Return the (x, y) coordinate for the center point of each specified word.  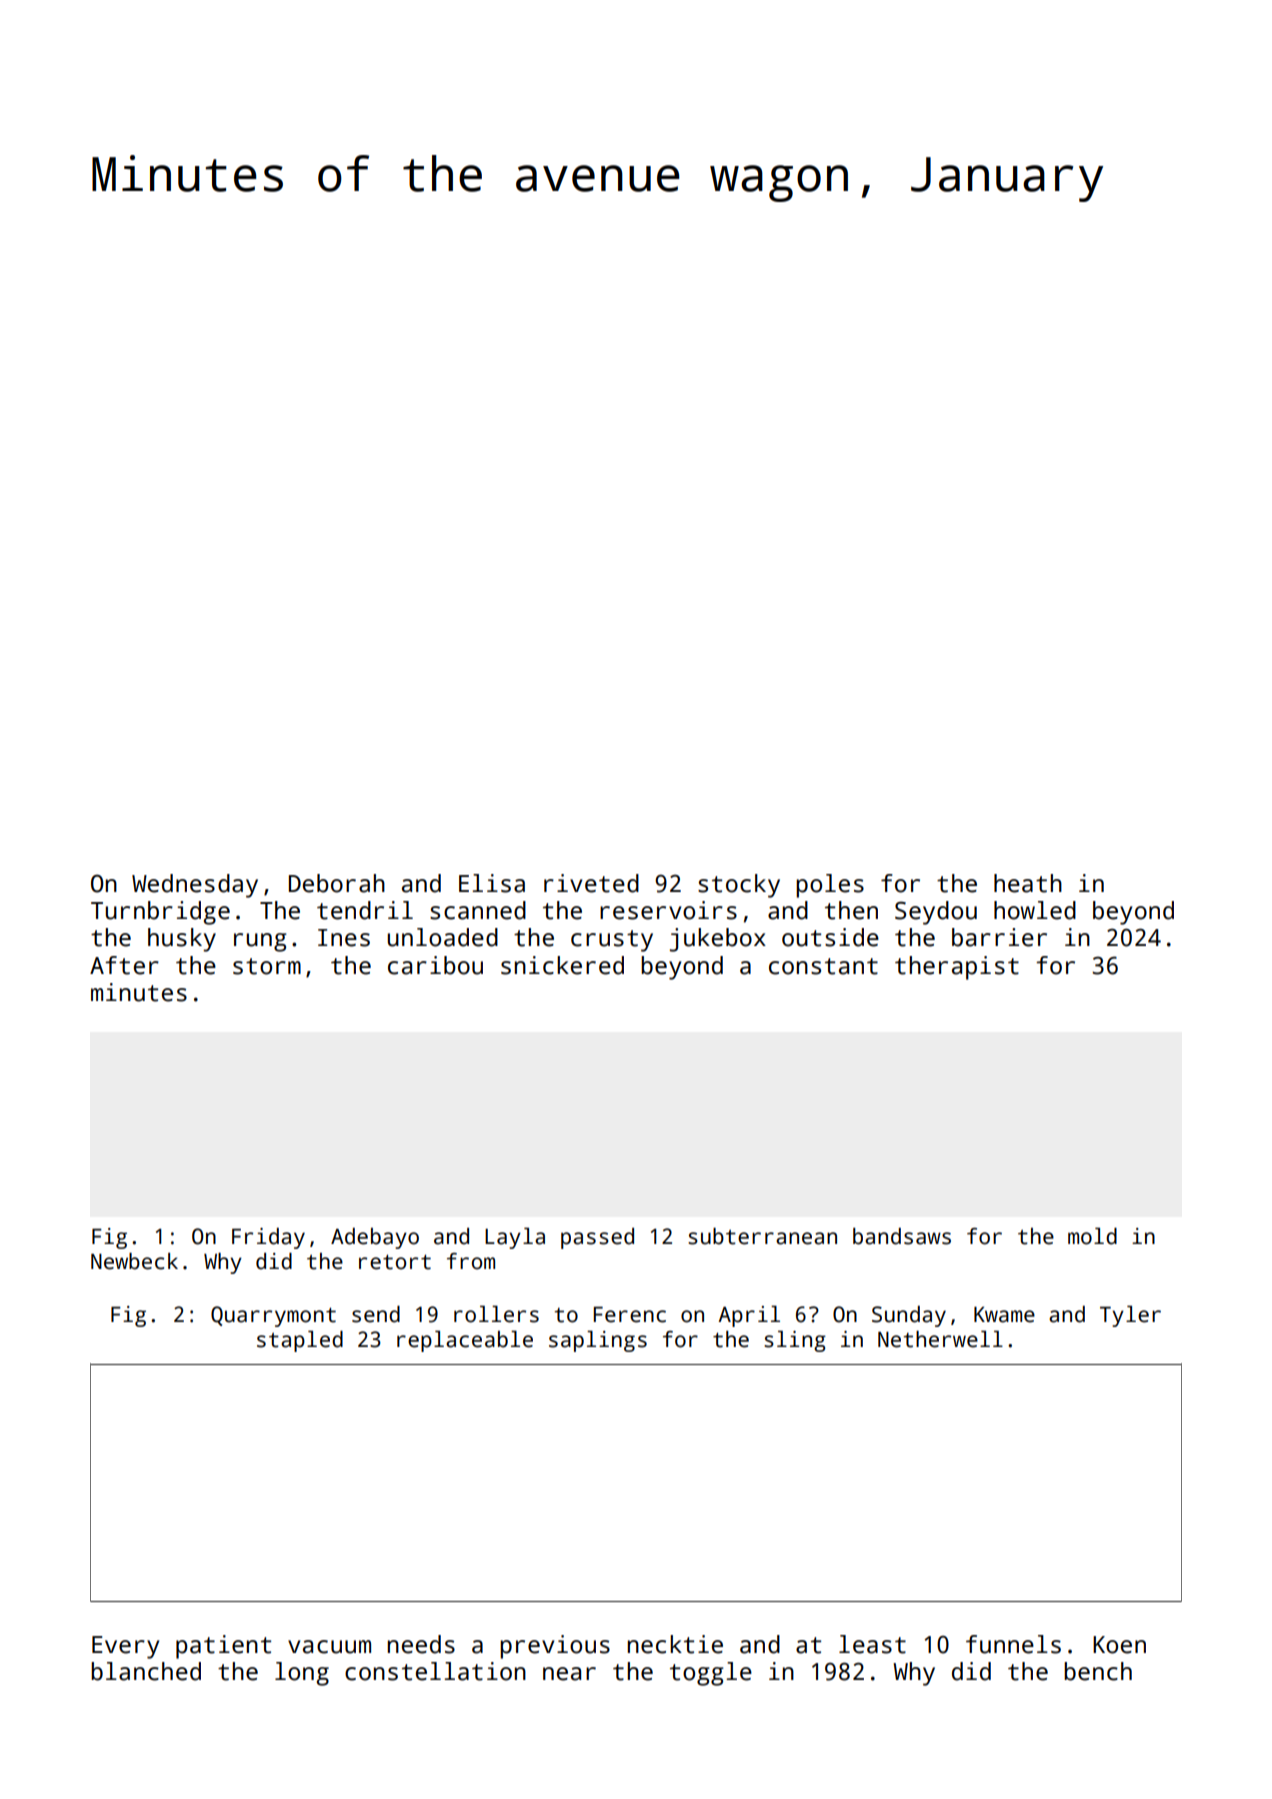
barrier (999, 937)
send (376, 1314)
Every (125, 1647)
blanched (146, 1671)
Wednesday (195, 886)
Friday (268, 1238)
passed (597, 1238)
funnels (1013, 1644)
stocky (739, 886)
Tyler (1130, 1316)
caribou (435, 965)
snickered (562, 965)
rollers (496, 1314)
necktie (675, 1644)
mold (1092, 1236)
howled (1035, 910)
